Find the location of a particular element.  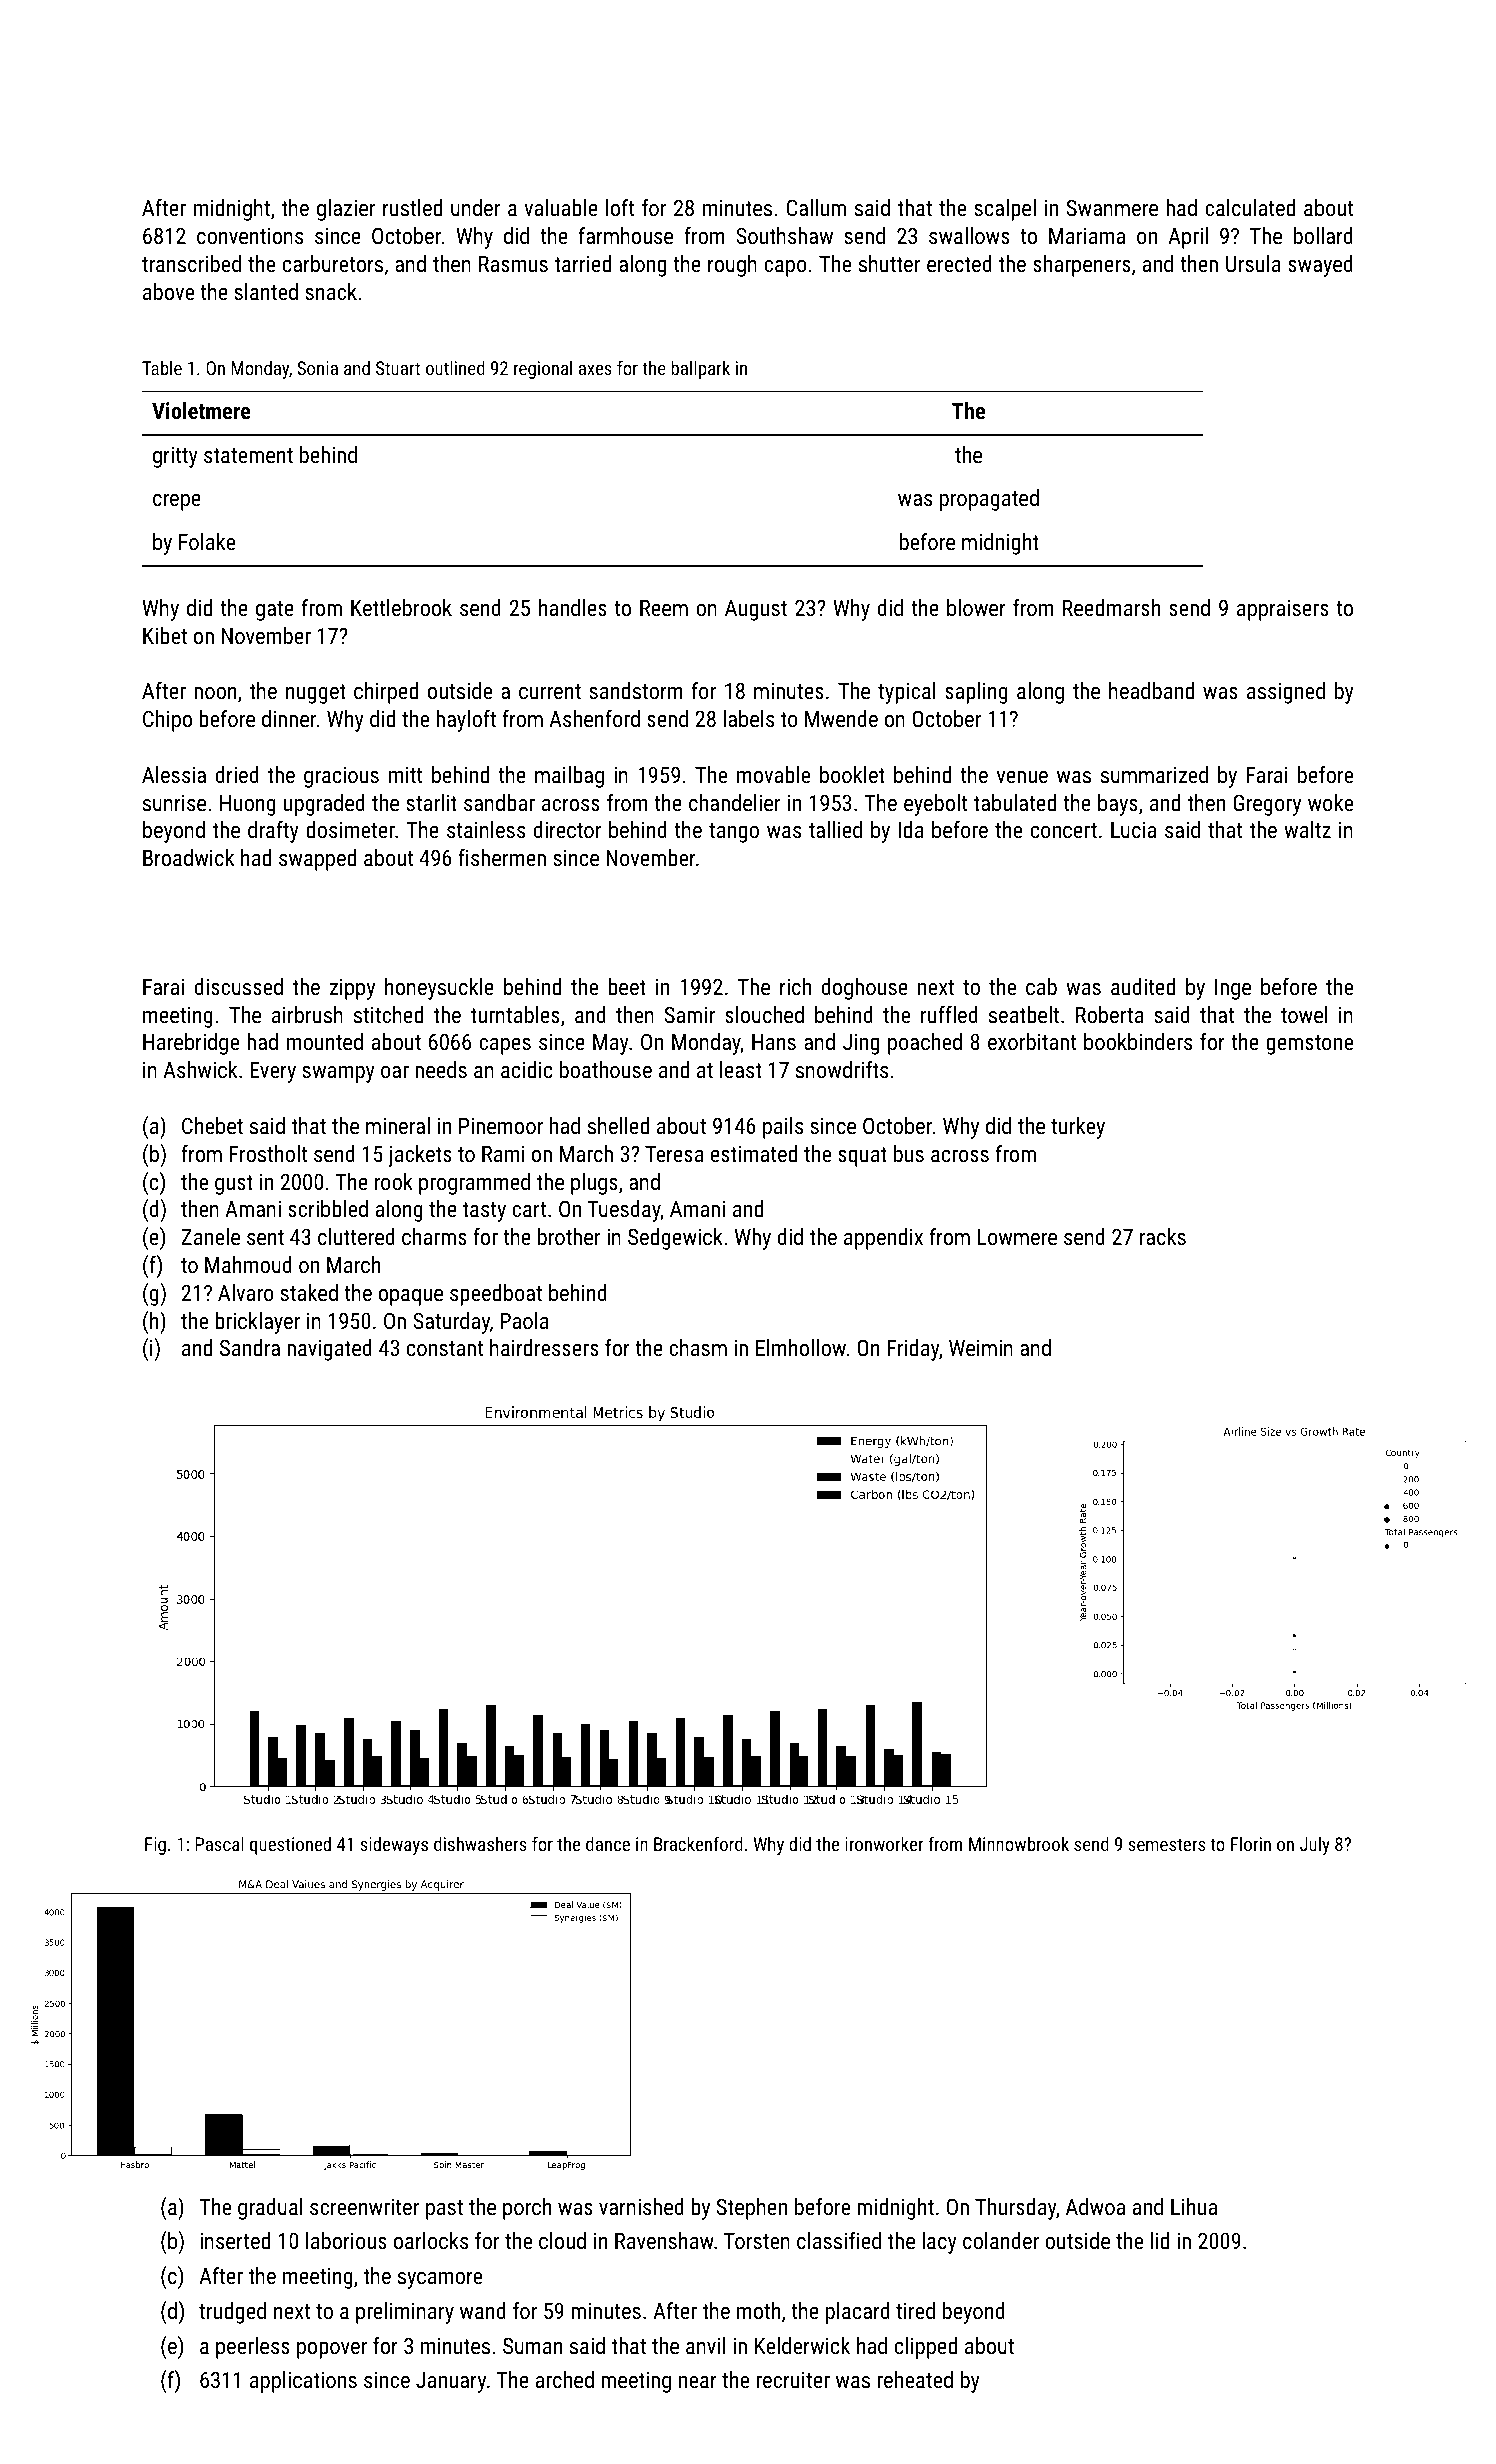

farmhouse is located at coordinates (626, 235).
